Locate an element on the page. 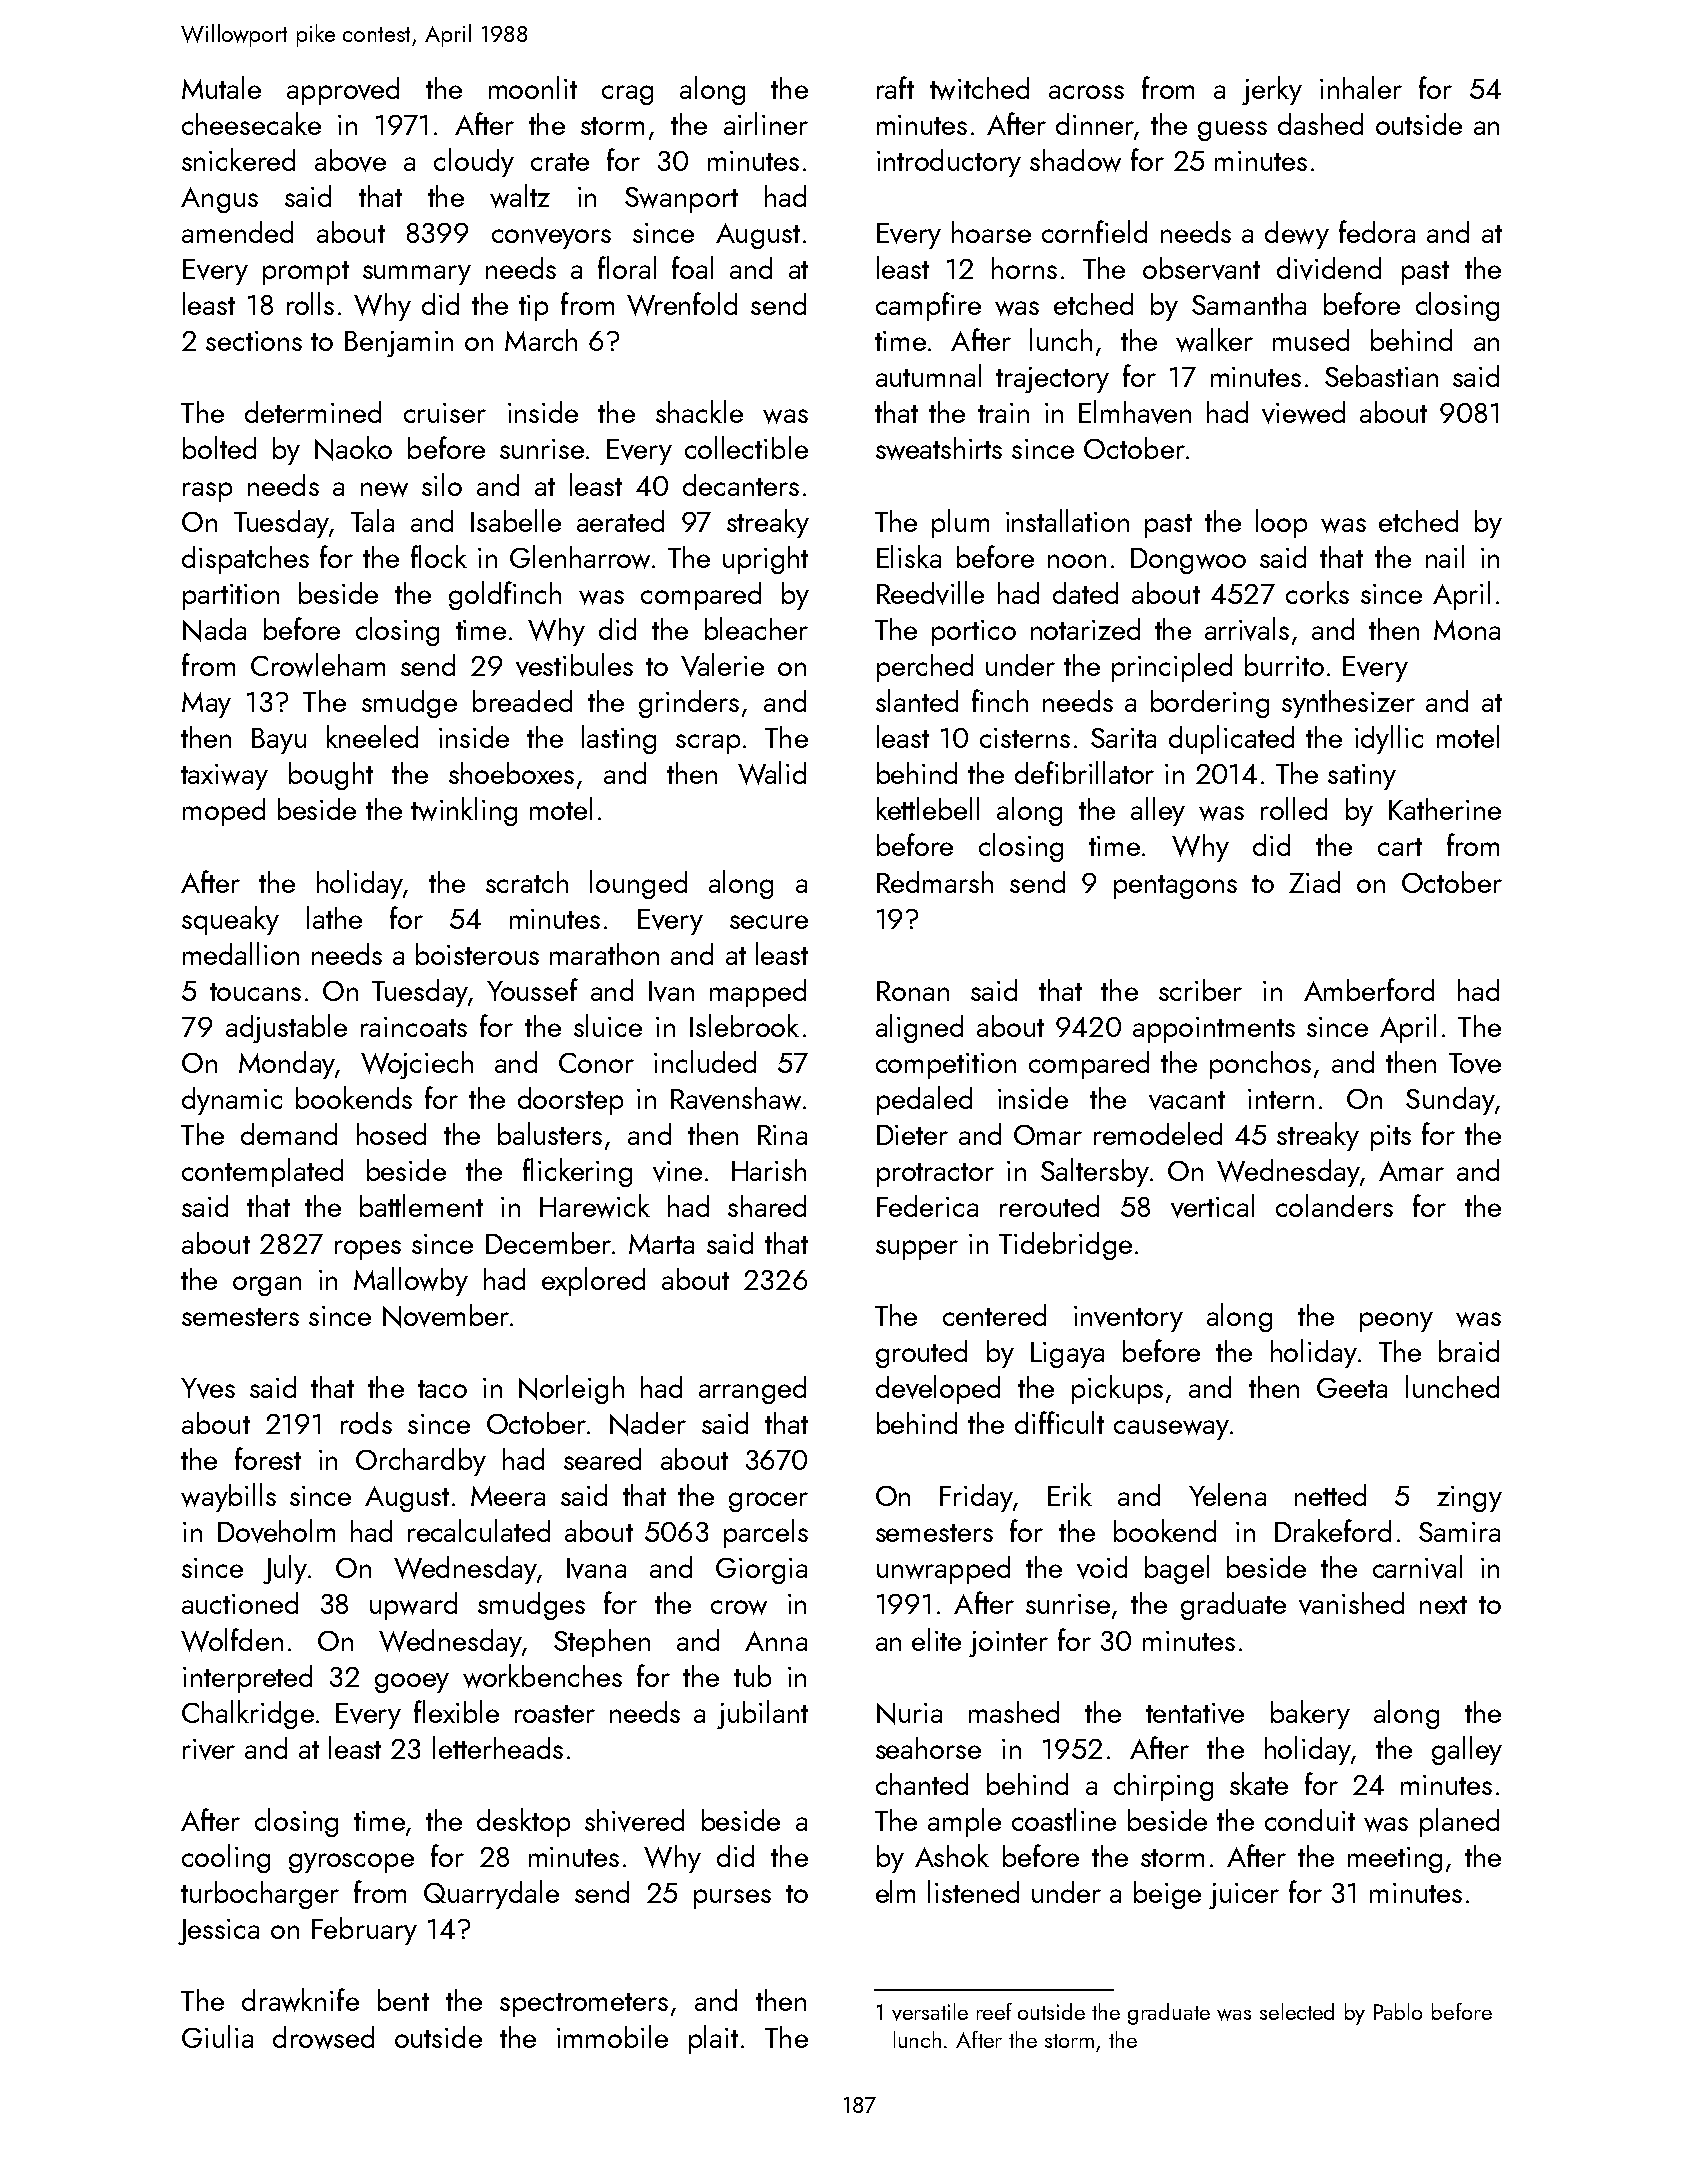 This document has height=2178, width=1683. duplicated is located at coordinates (1231, 739).
